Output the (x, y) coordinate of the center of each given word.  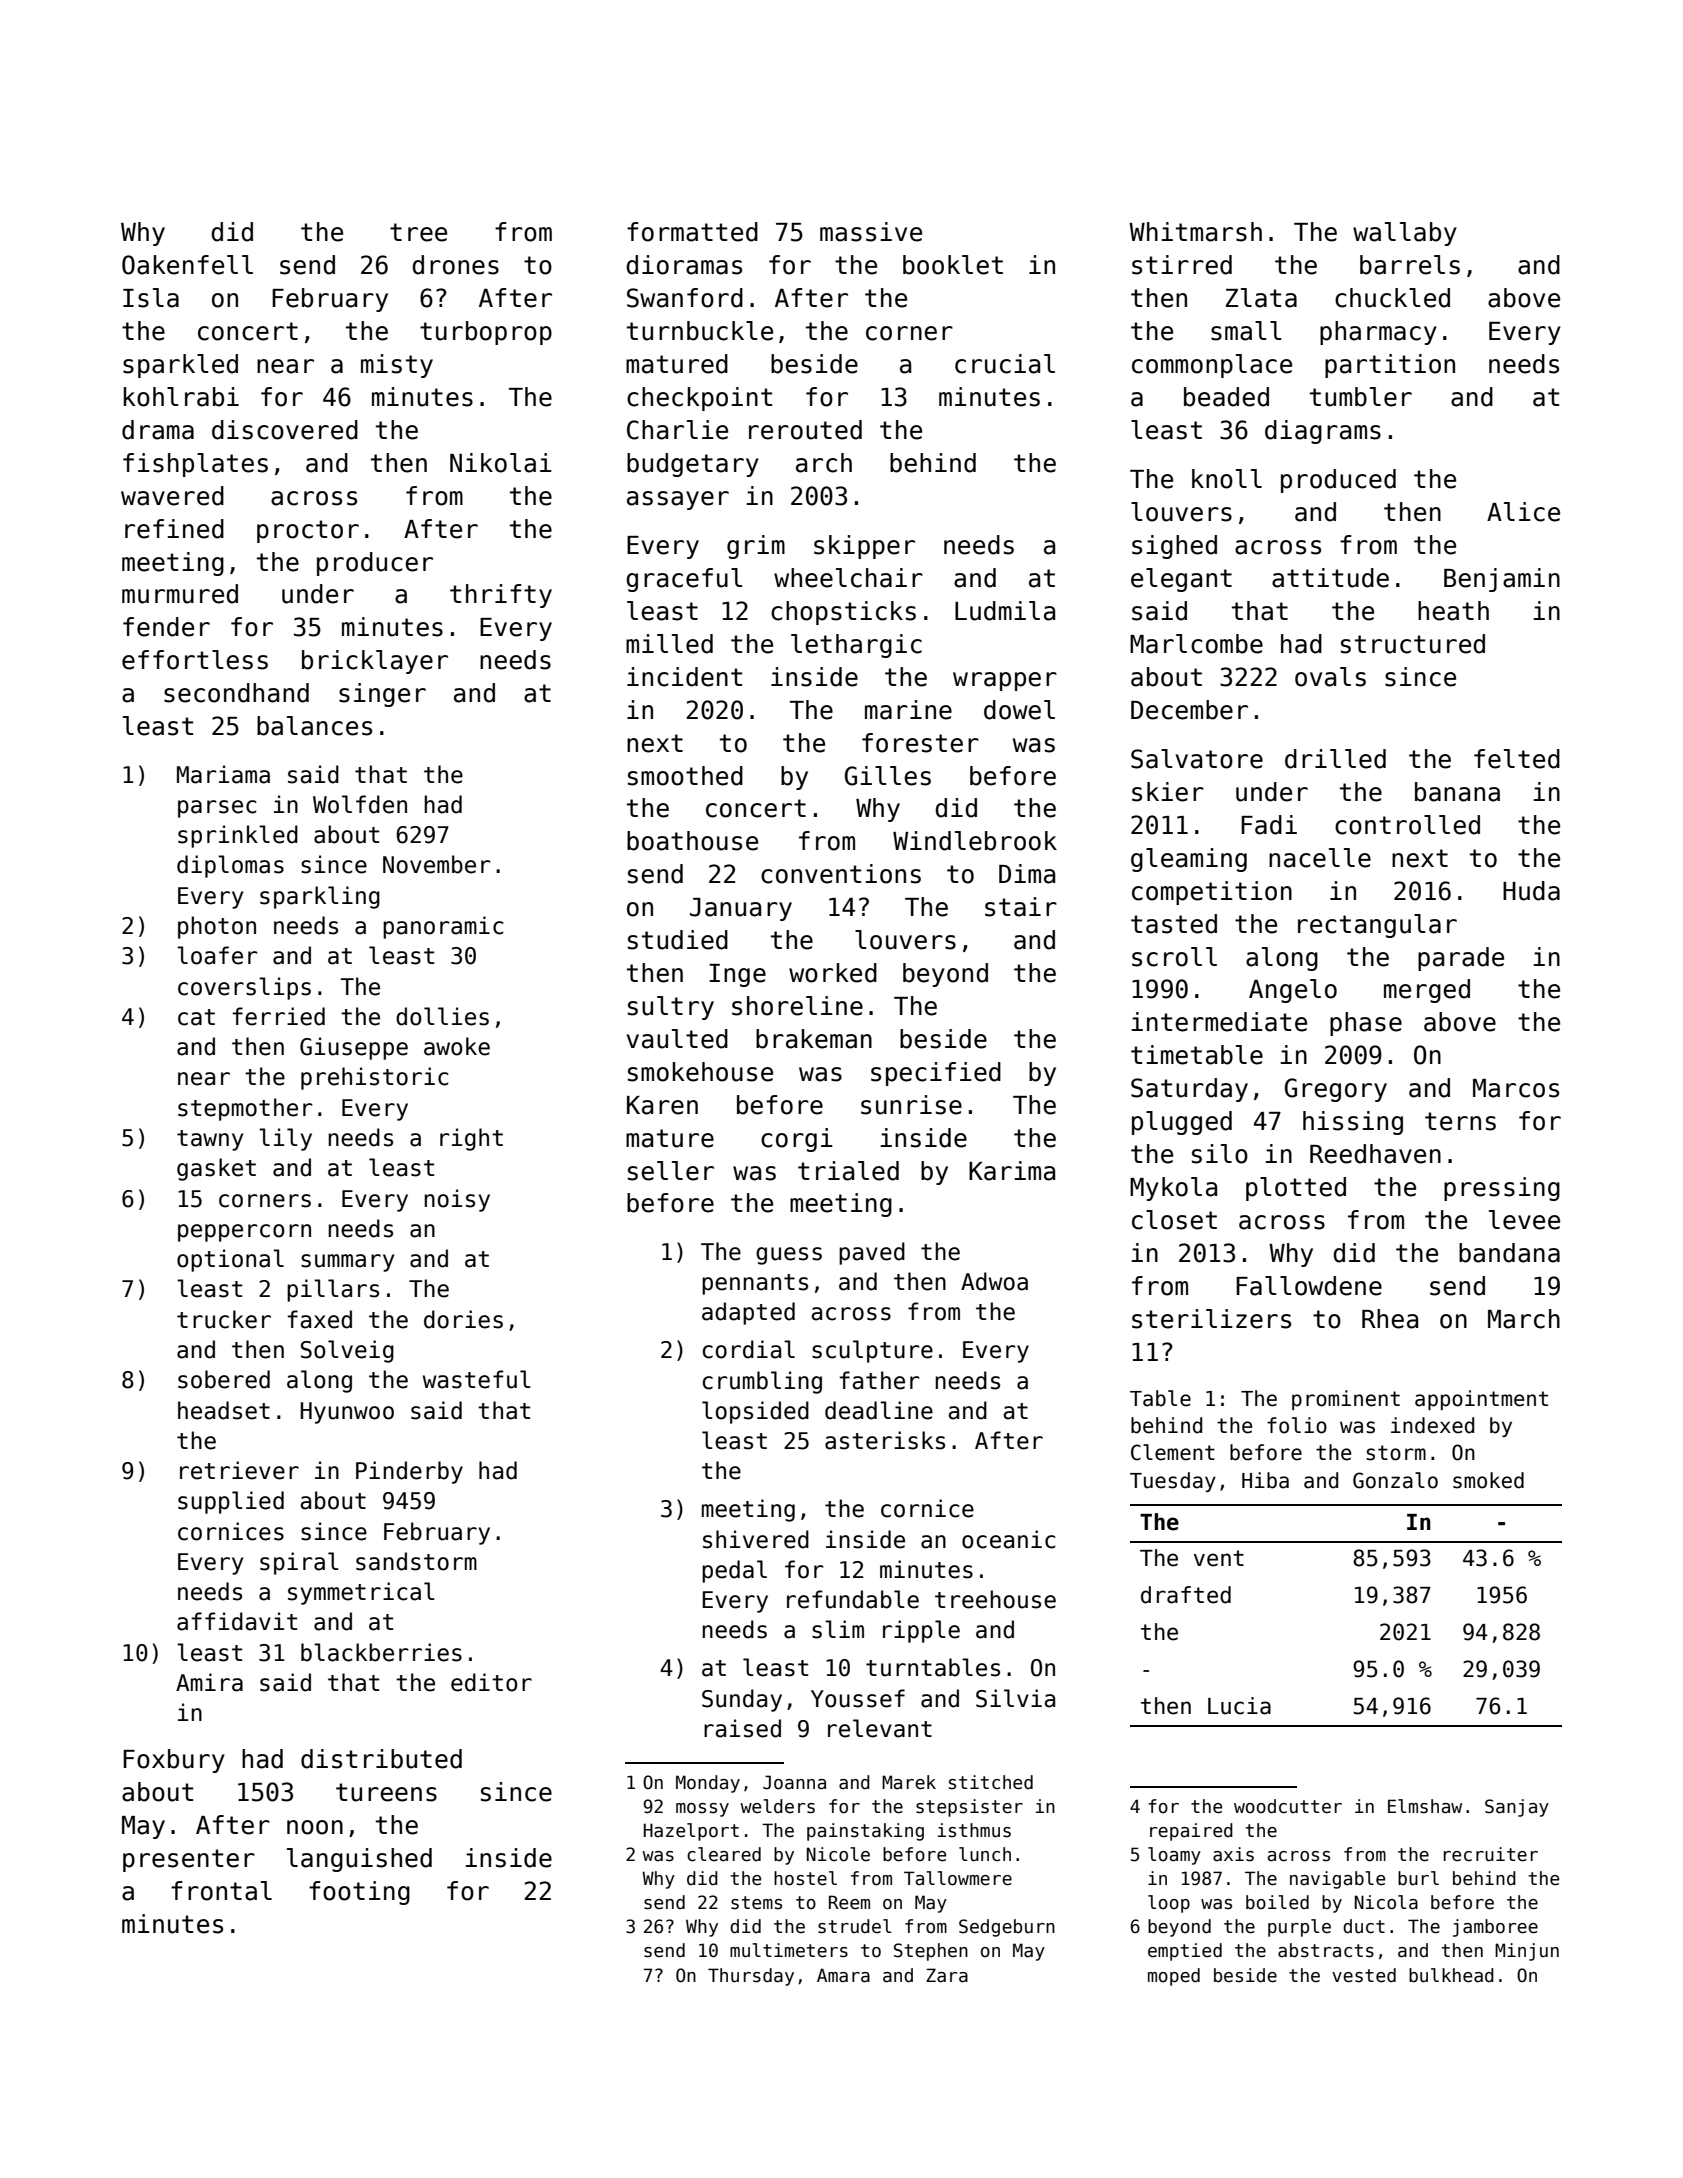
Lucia (1239, 1706)
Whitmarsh (1195, 232)
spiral (299, 1563)
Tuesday (1173, 1482)
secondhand (236, 693)
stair (1021, 907)
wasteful (477, 1379)
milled (669, 644)
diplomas (230, 866)
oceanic (1008, 1539)
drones (455, 265)
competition (1212, 893)
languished (359, 1860)
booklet (953, 265)
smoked (1488, 1480)
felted (1517, 759)
